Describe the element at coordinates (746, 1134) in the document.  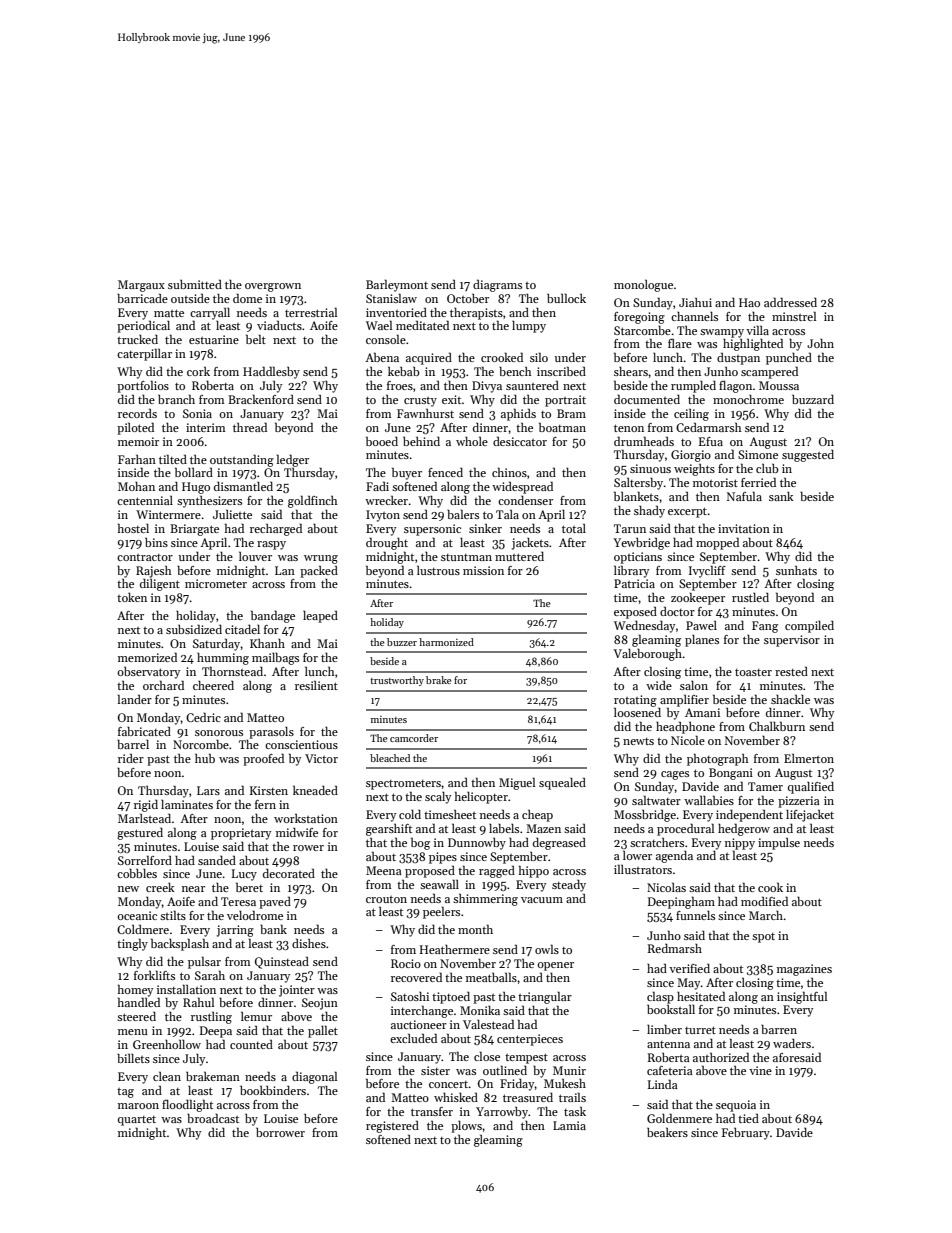
I see `February` at that location.
